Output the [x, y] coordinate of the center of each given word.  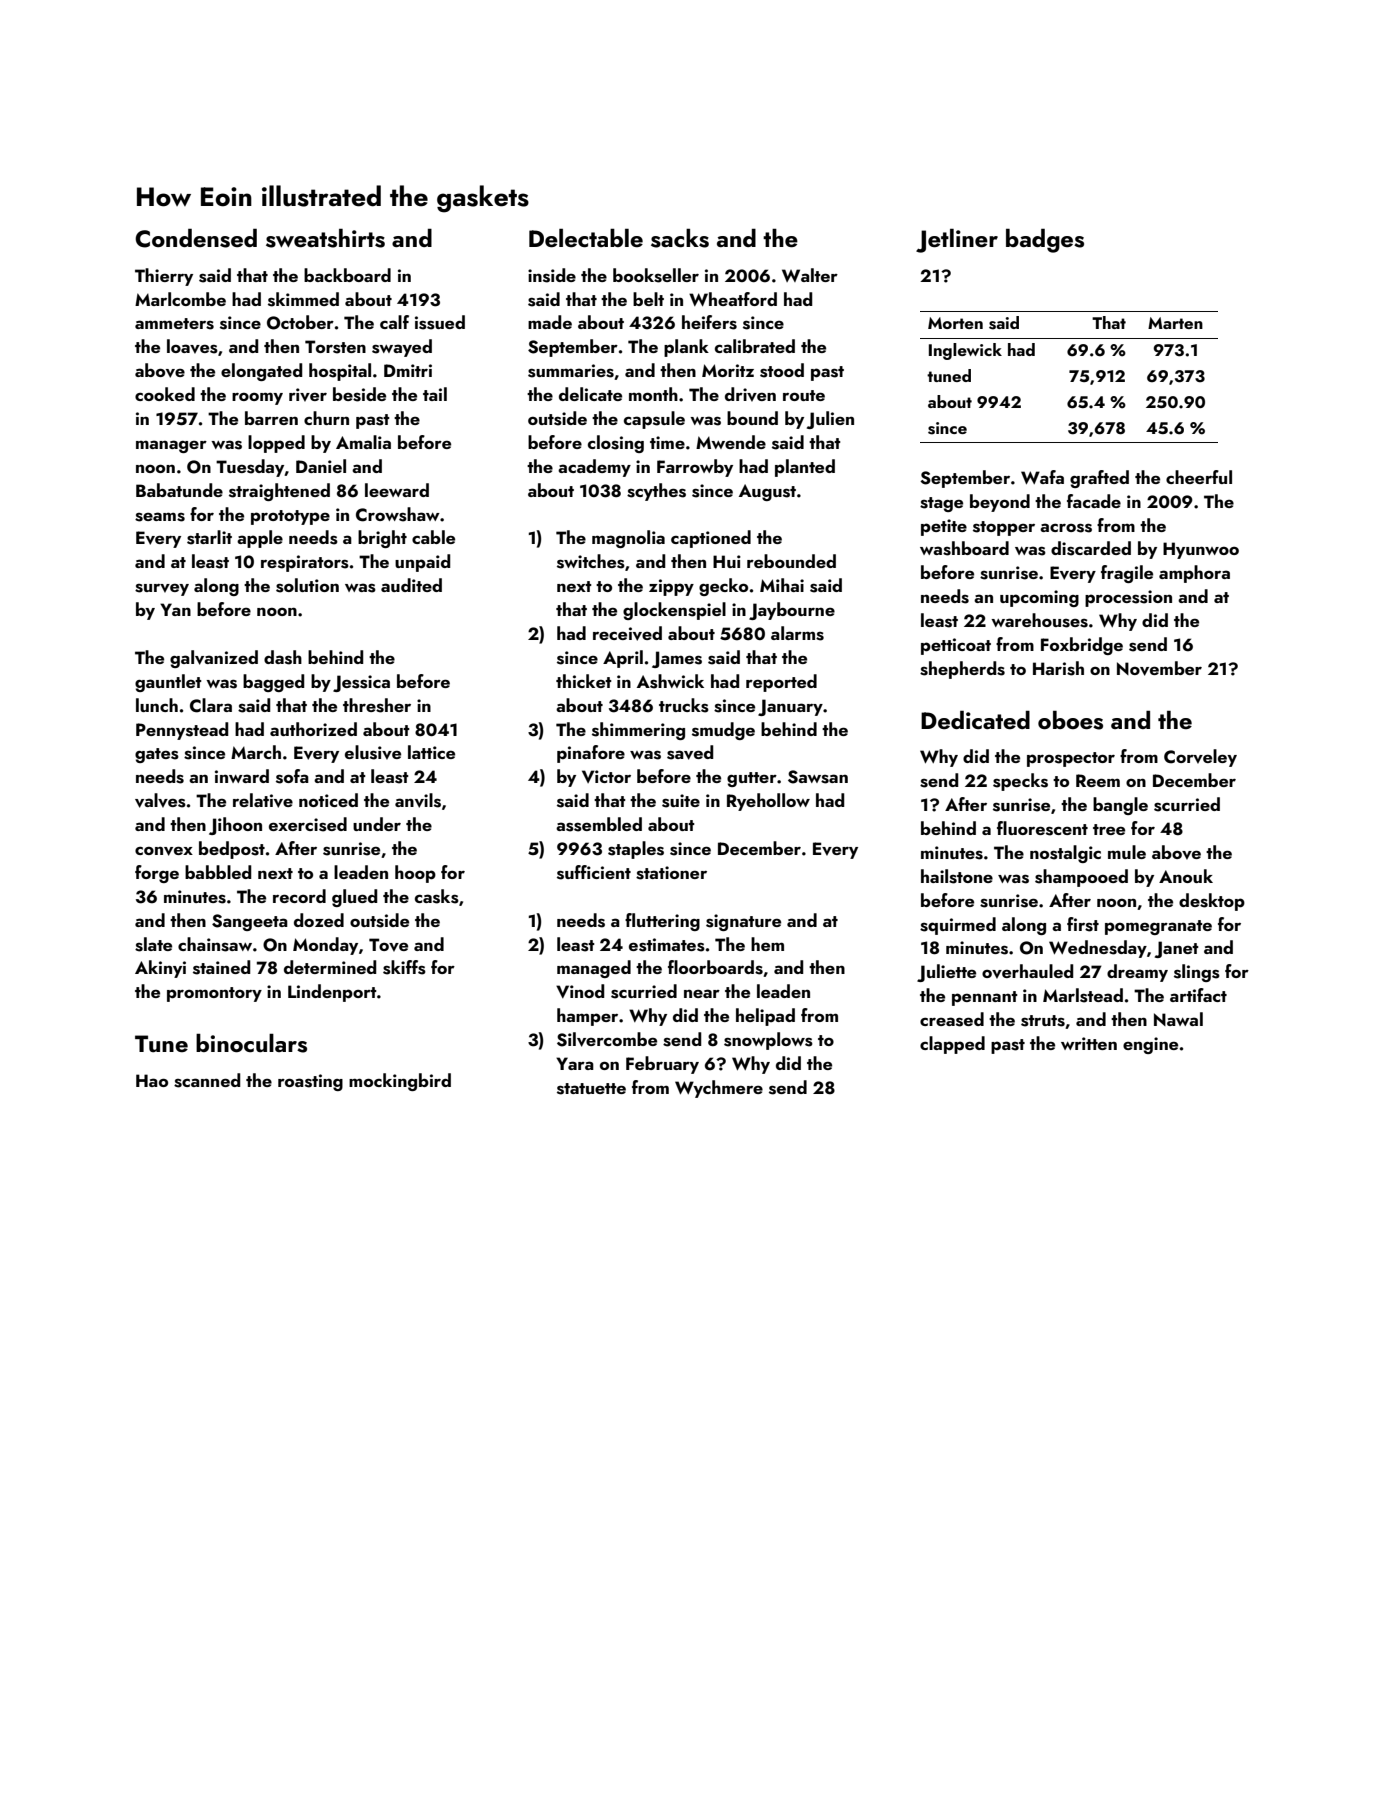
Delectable [586, 238]
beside [359, 394]
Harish [1058, 668]
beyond [1000, 503]
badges [1045, 241]
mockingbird [400, 1082]
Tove [388, 945]
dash [283, 657]
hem [767, 944]
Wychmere [719, 1089]
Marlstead [1083, 995]
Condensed [196, 238]
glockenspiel [674, 611]
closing [616, 444]
